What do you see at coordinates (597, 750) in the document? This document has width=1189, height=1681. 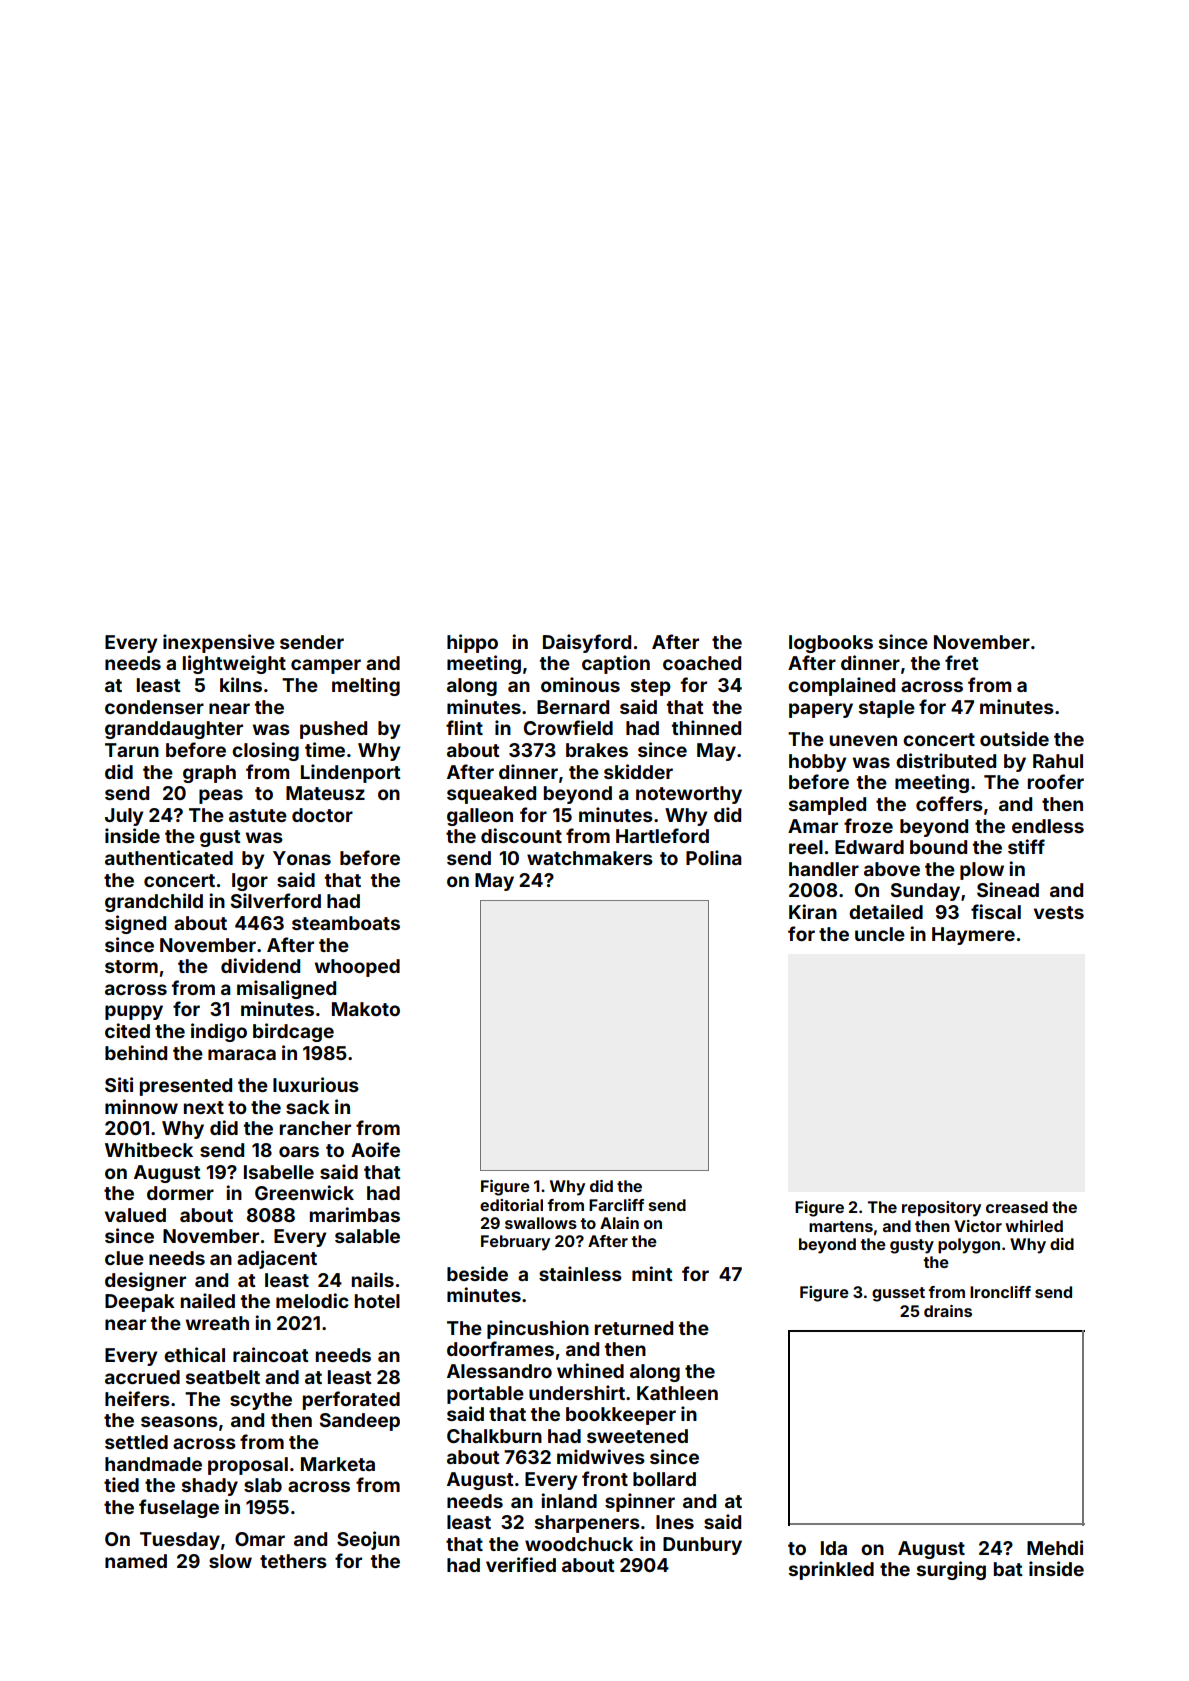 I see `brakes` at bounding box center [597, 750].
